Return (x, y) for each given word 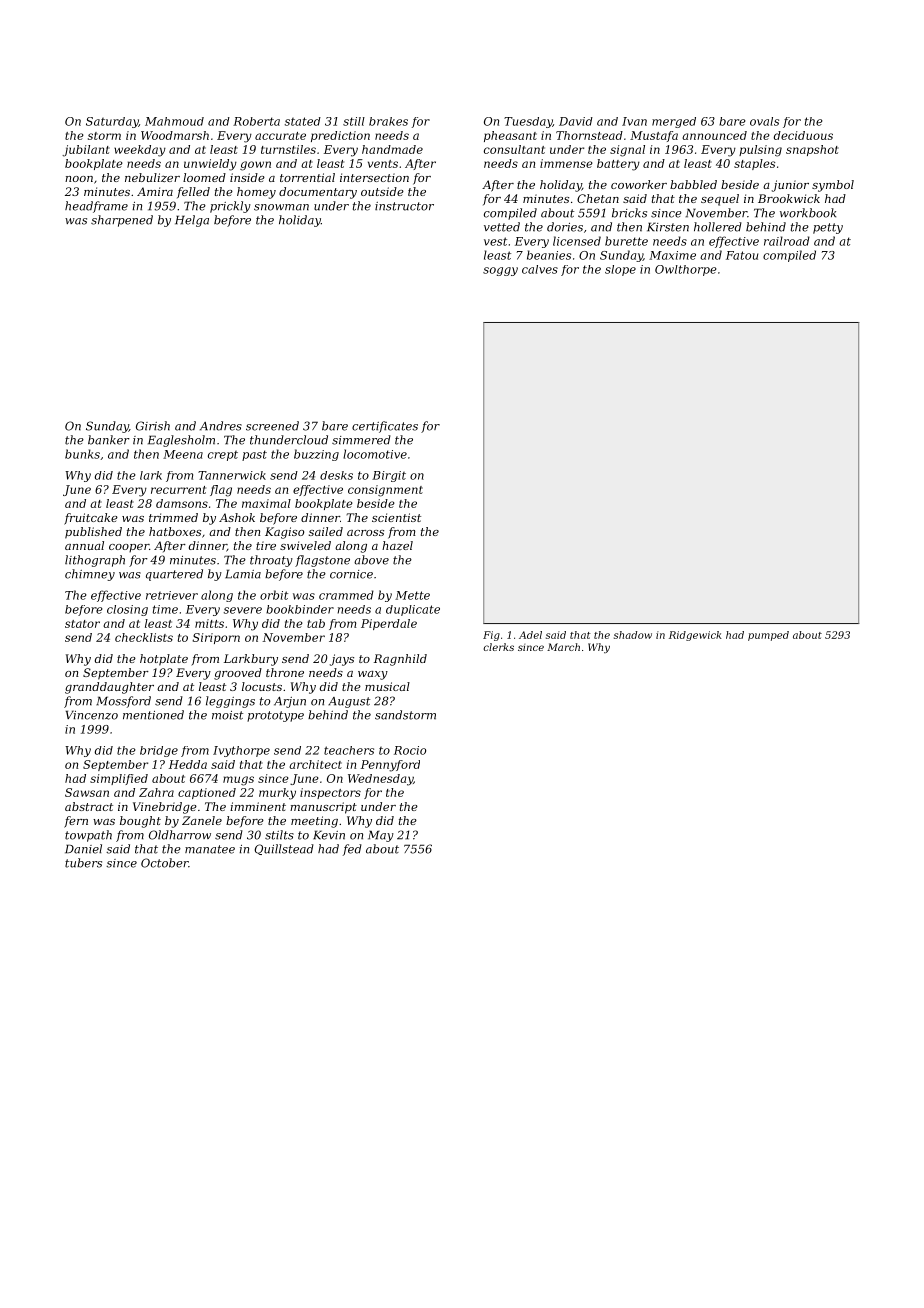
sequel (720, 200)
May (381, 836)
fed (352, 850)
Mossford (123, 702)
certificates (385, 427)
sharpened (122, 221)
